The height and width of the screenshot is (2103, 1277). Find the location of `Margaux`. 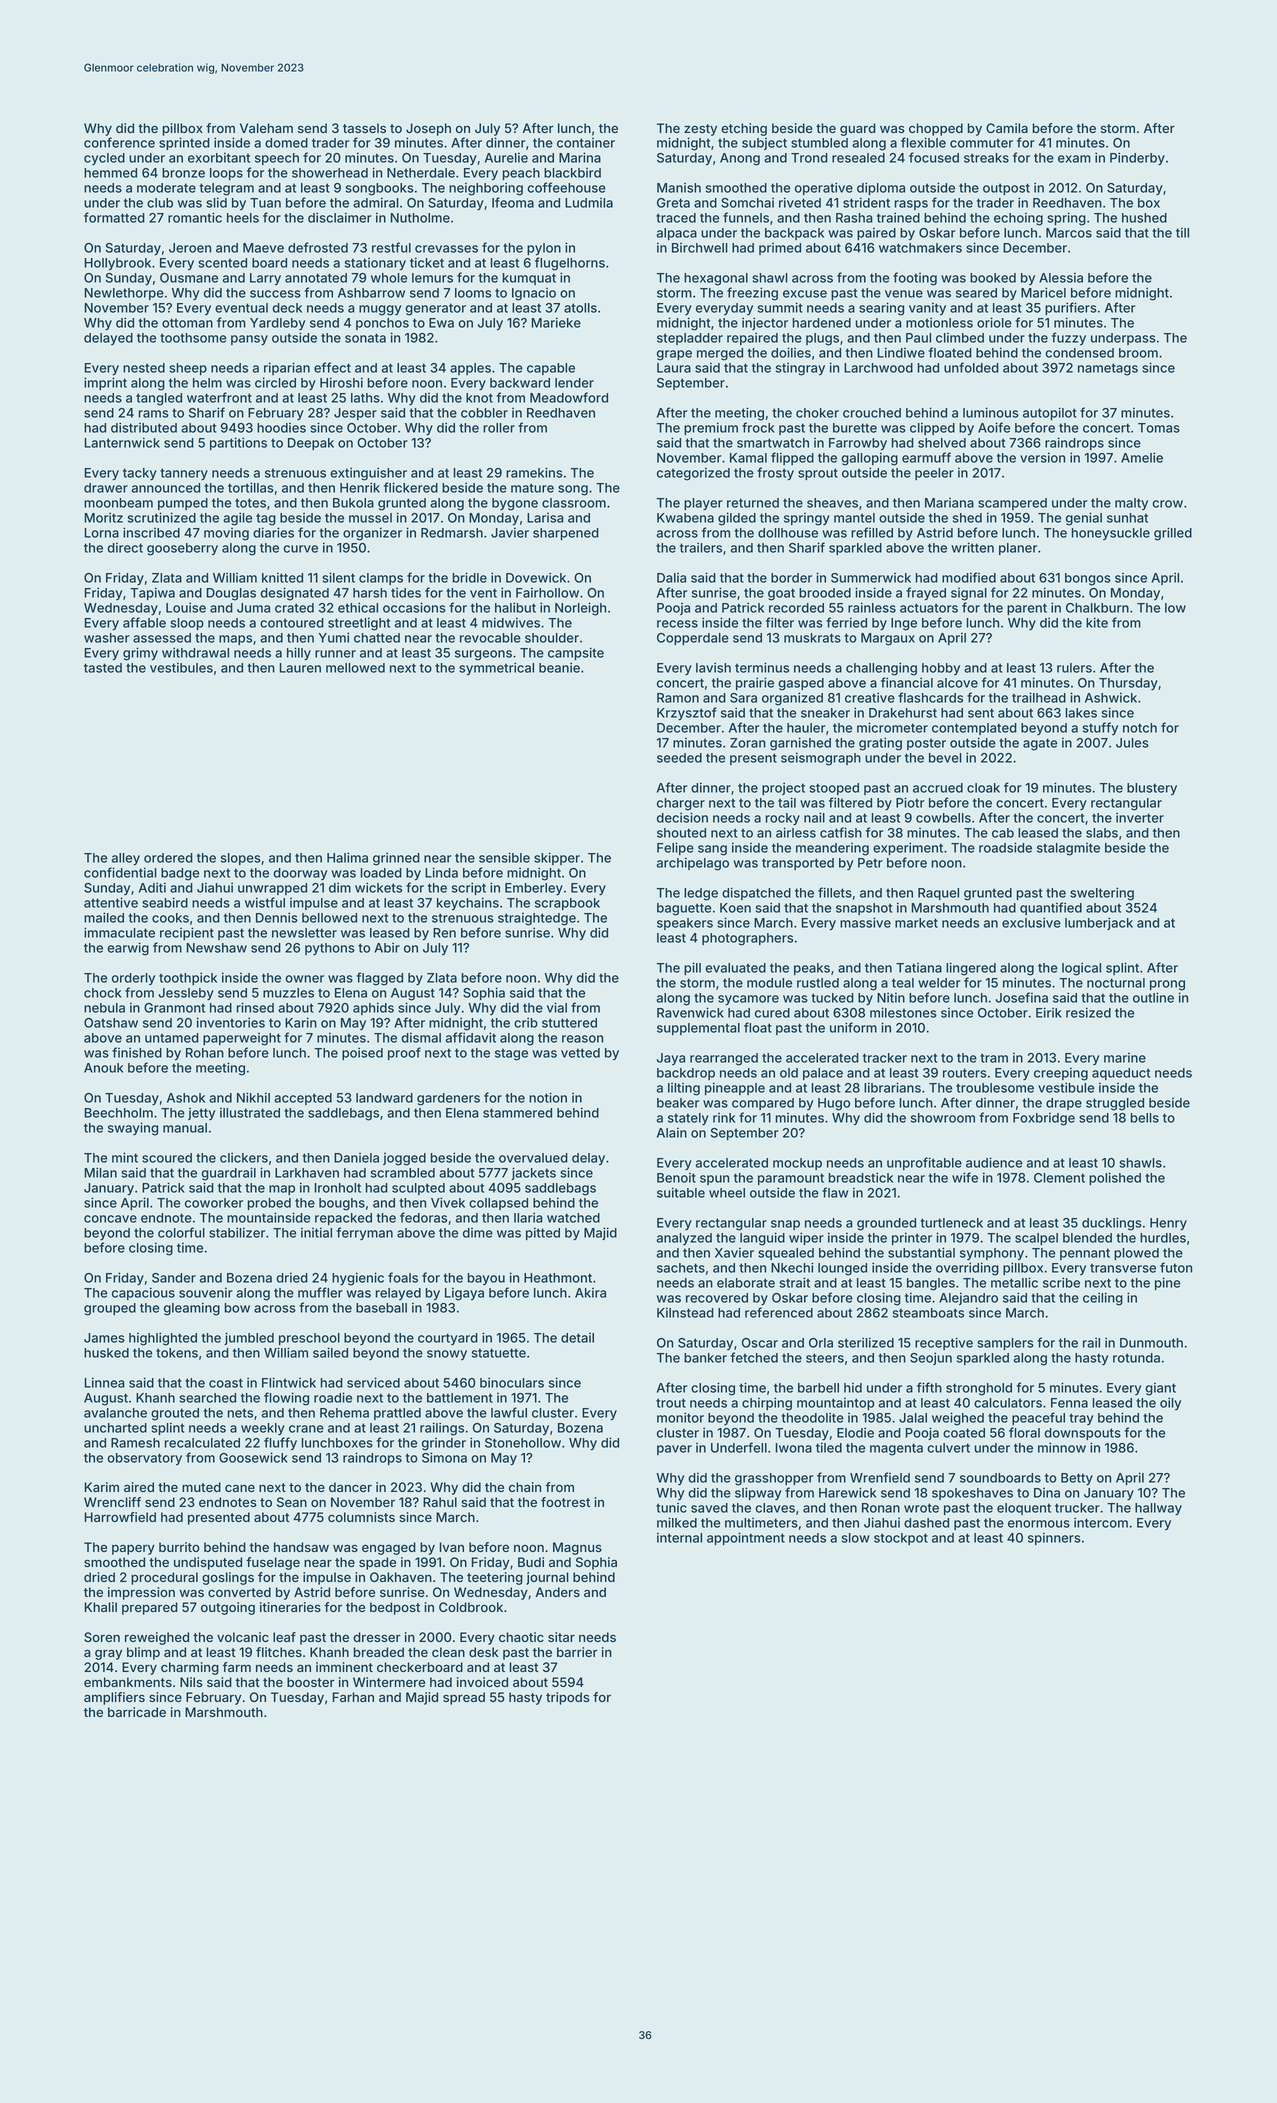

Margaux is located at coordinates (888, 639).
